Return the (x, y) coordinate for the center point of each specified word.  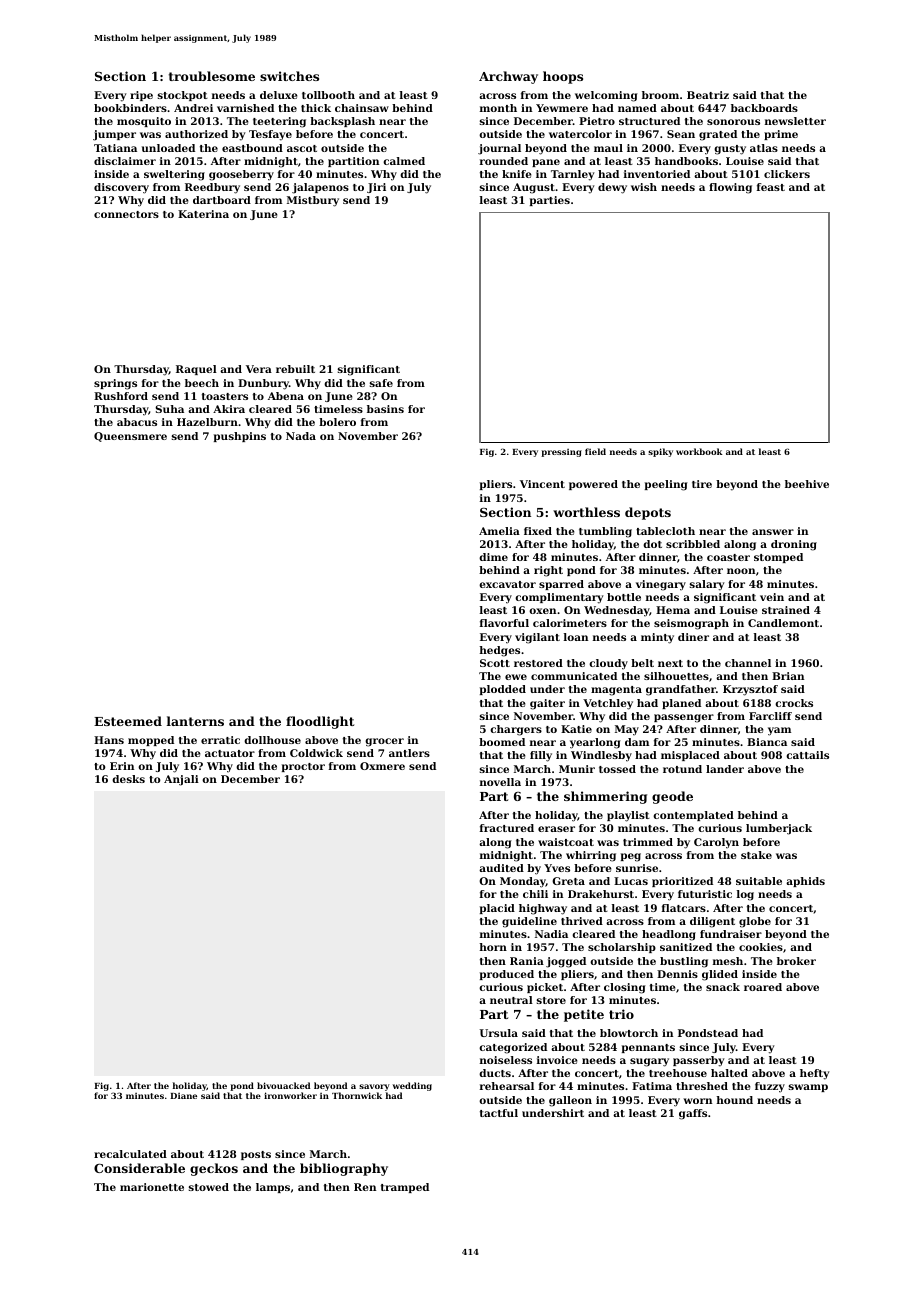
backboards (764, 108)
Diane (183, 1096)
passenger (684, 718)
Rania (527, 961)
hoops (563, 77)
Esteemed (128, 721)
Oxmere (382, 766)
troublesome (212, 76)
